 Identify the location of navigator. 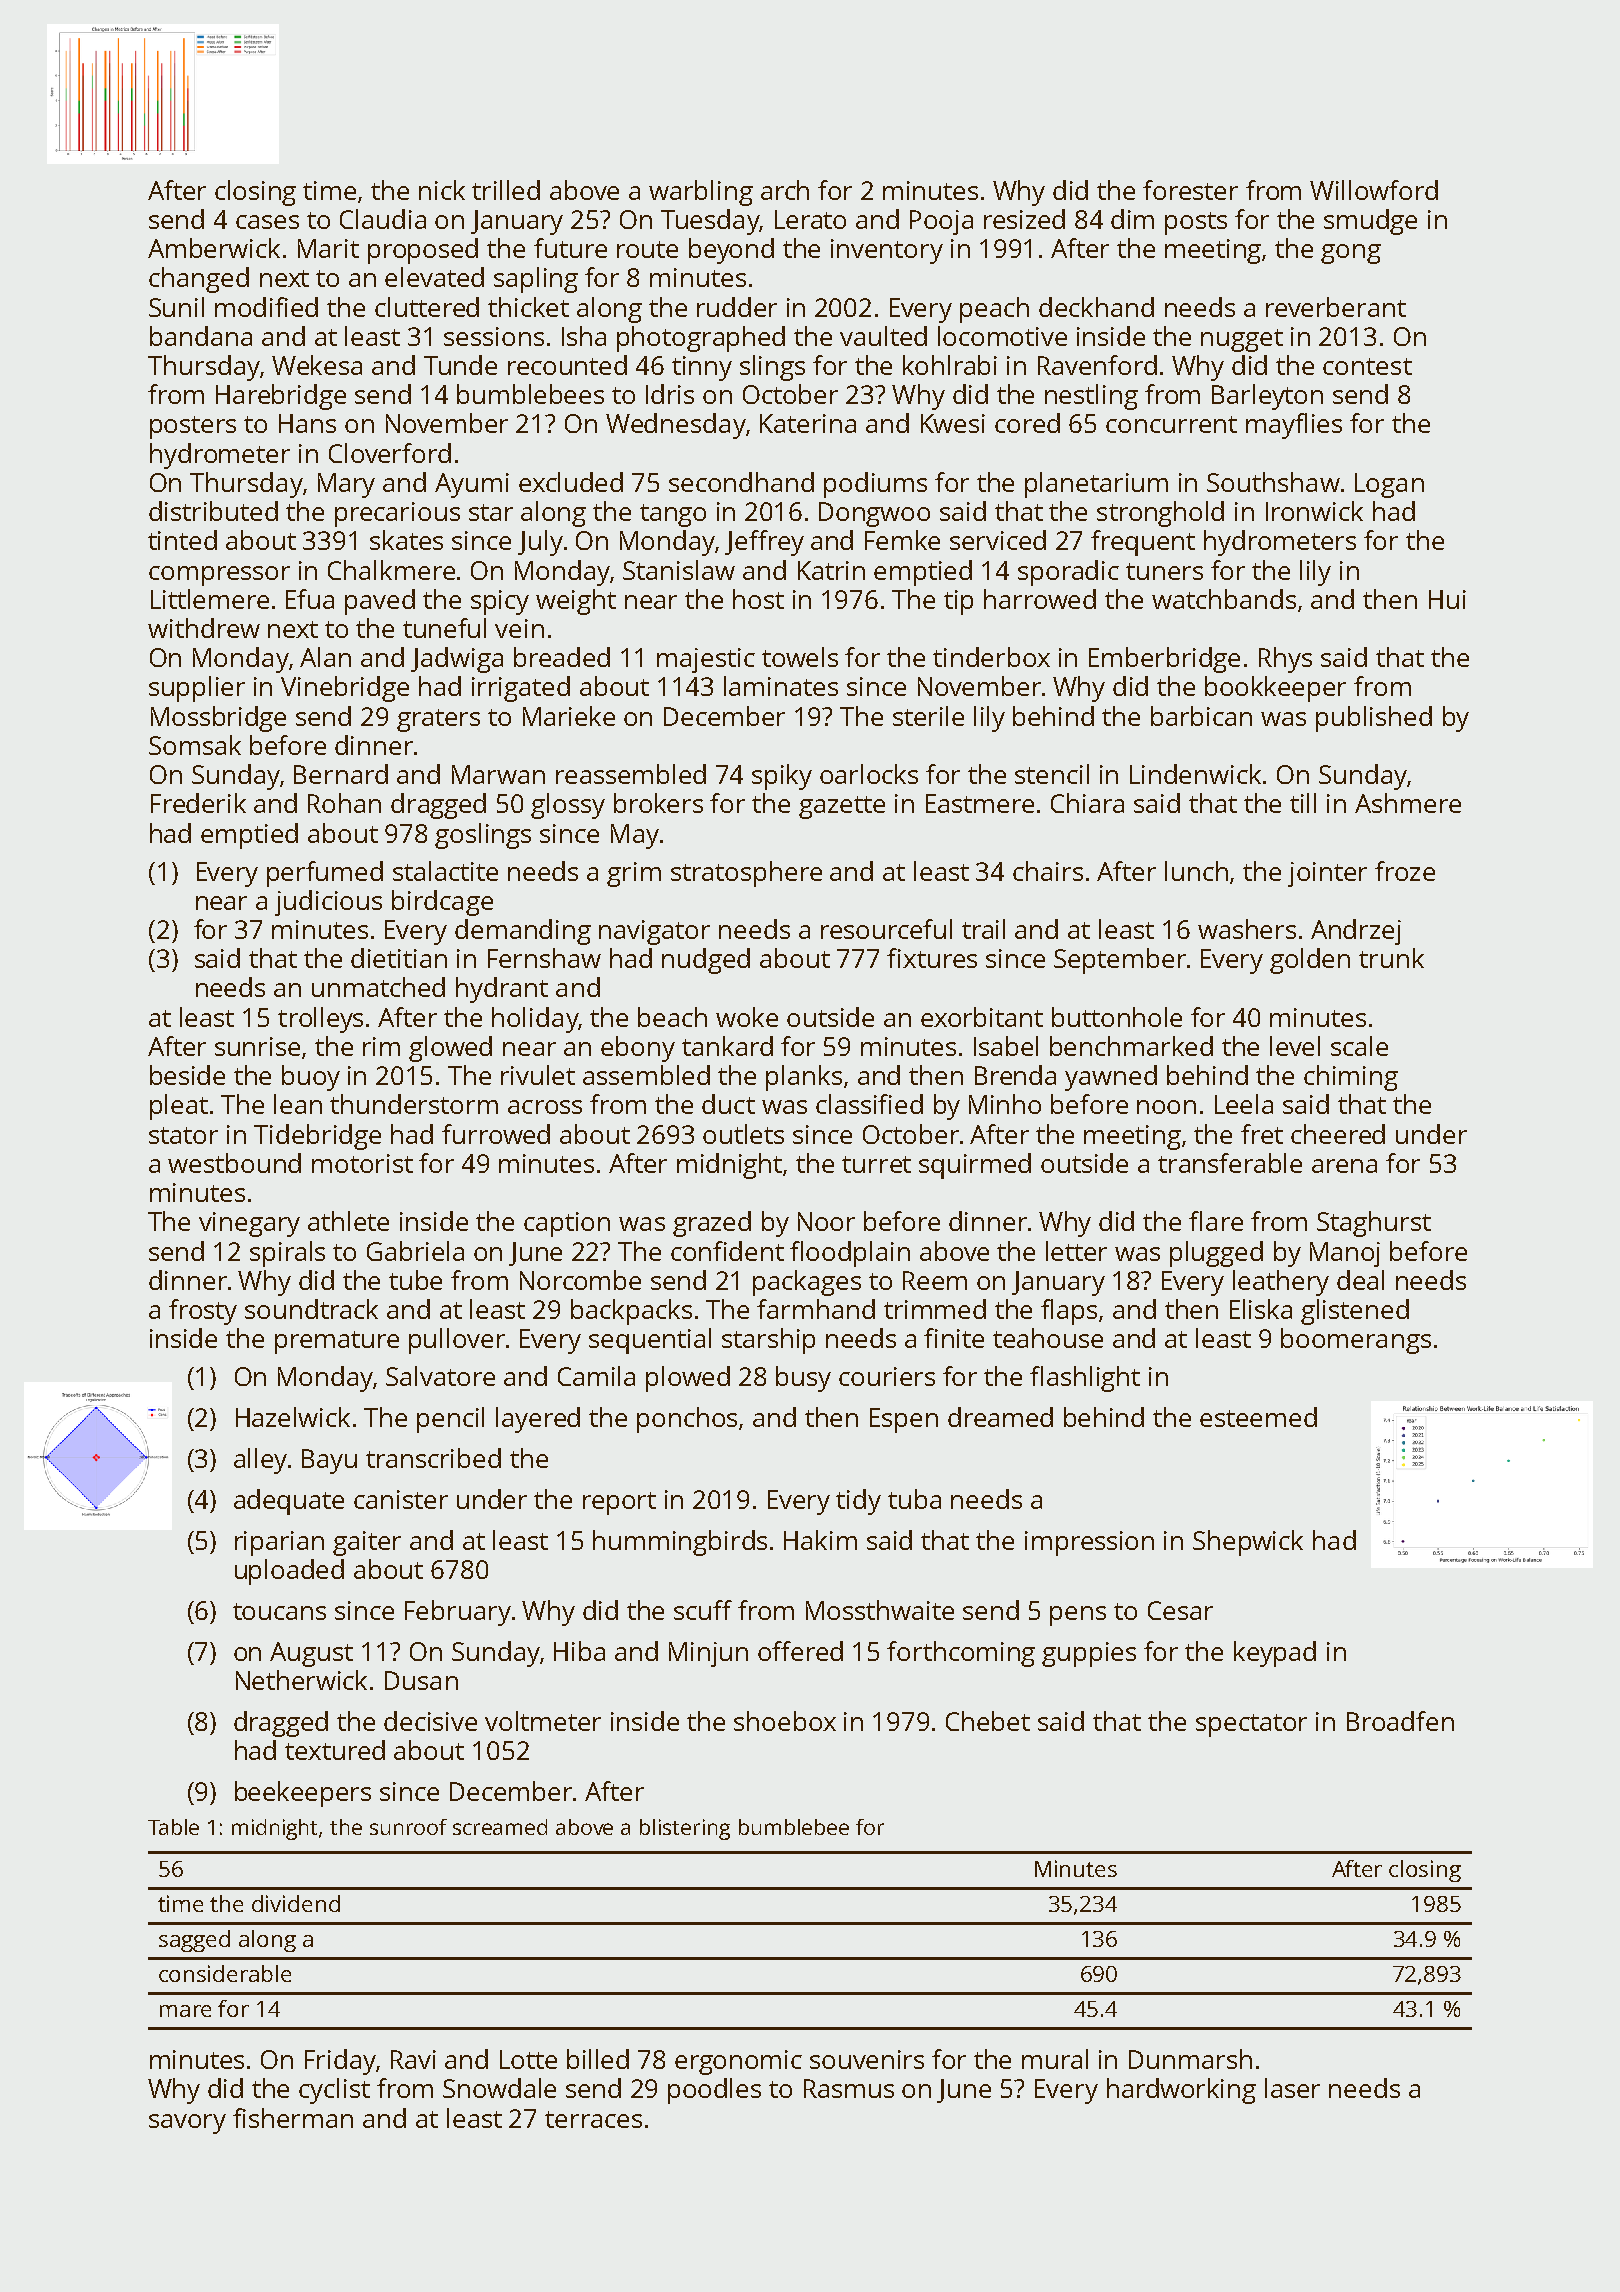
(654, 932).
